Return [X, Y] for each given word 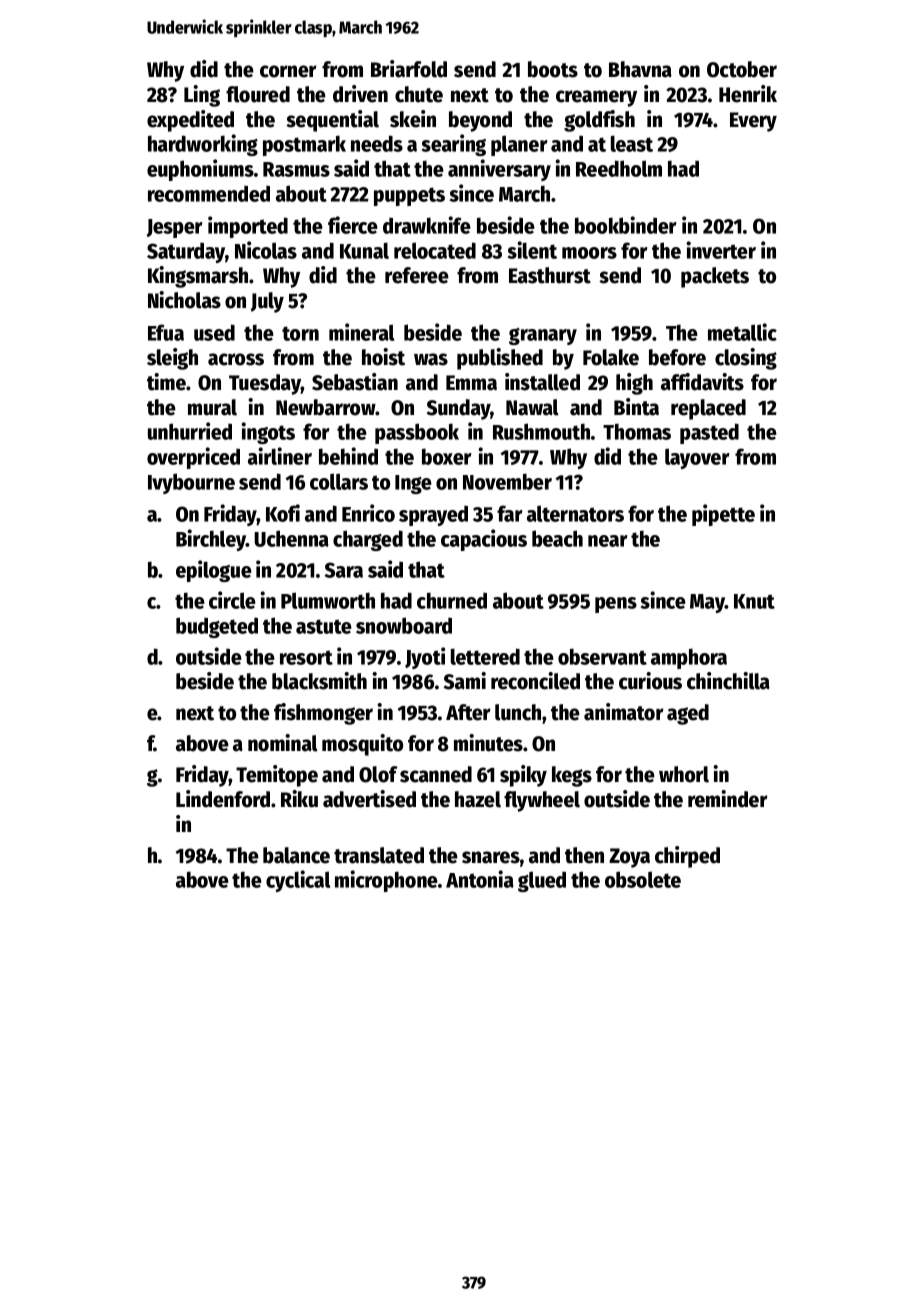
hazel [478, 799]
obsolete [643, 879]
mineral [361, 332]
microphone [386, 881]
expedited [190, 121]
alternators [575, 513]
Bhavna [640, 69]
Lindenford [223, 799]
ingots [268, 433]
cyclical [298, 881]
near [608, 541]
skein [413, 119]
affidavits [702, 382]
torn [300, 333]
